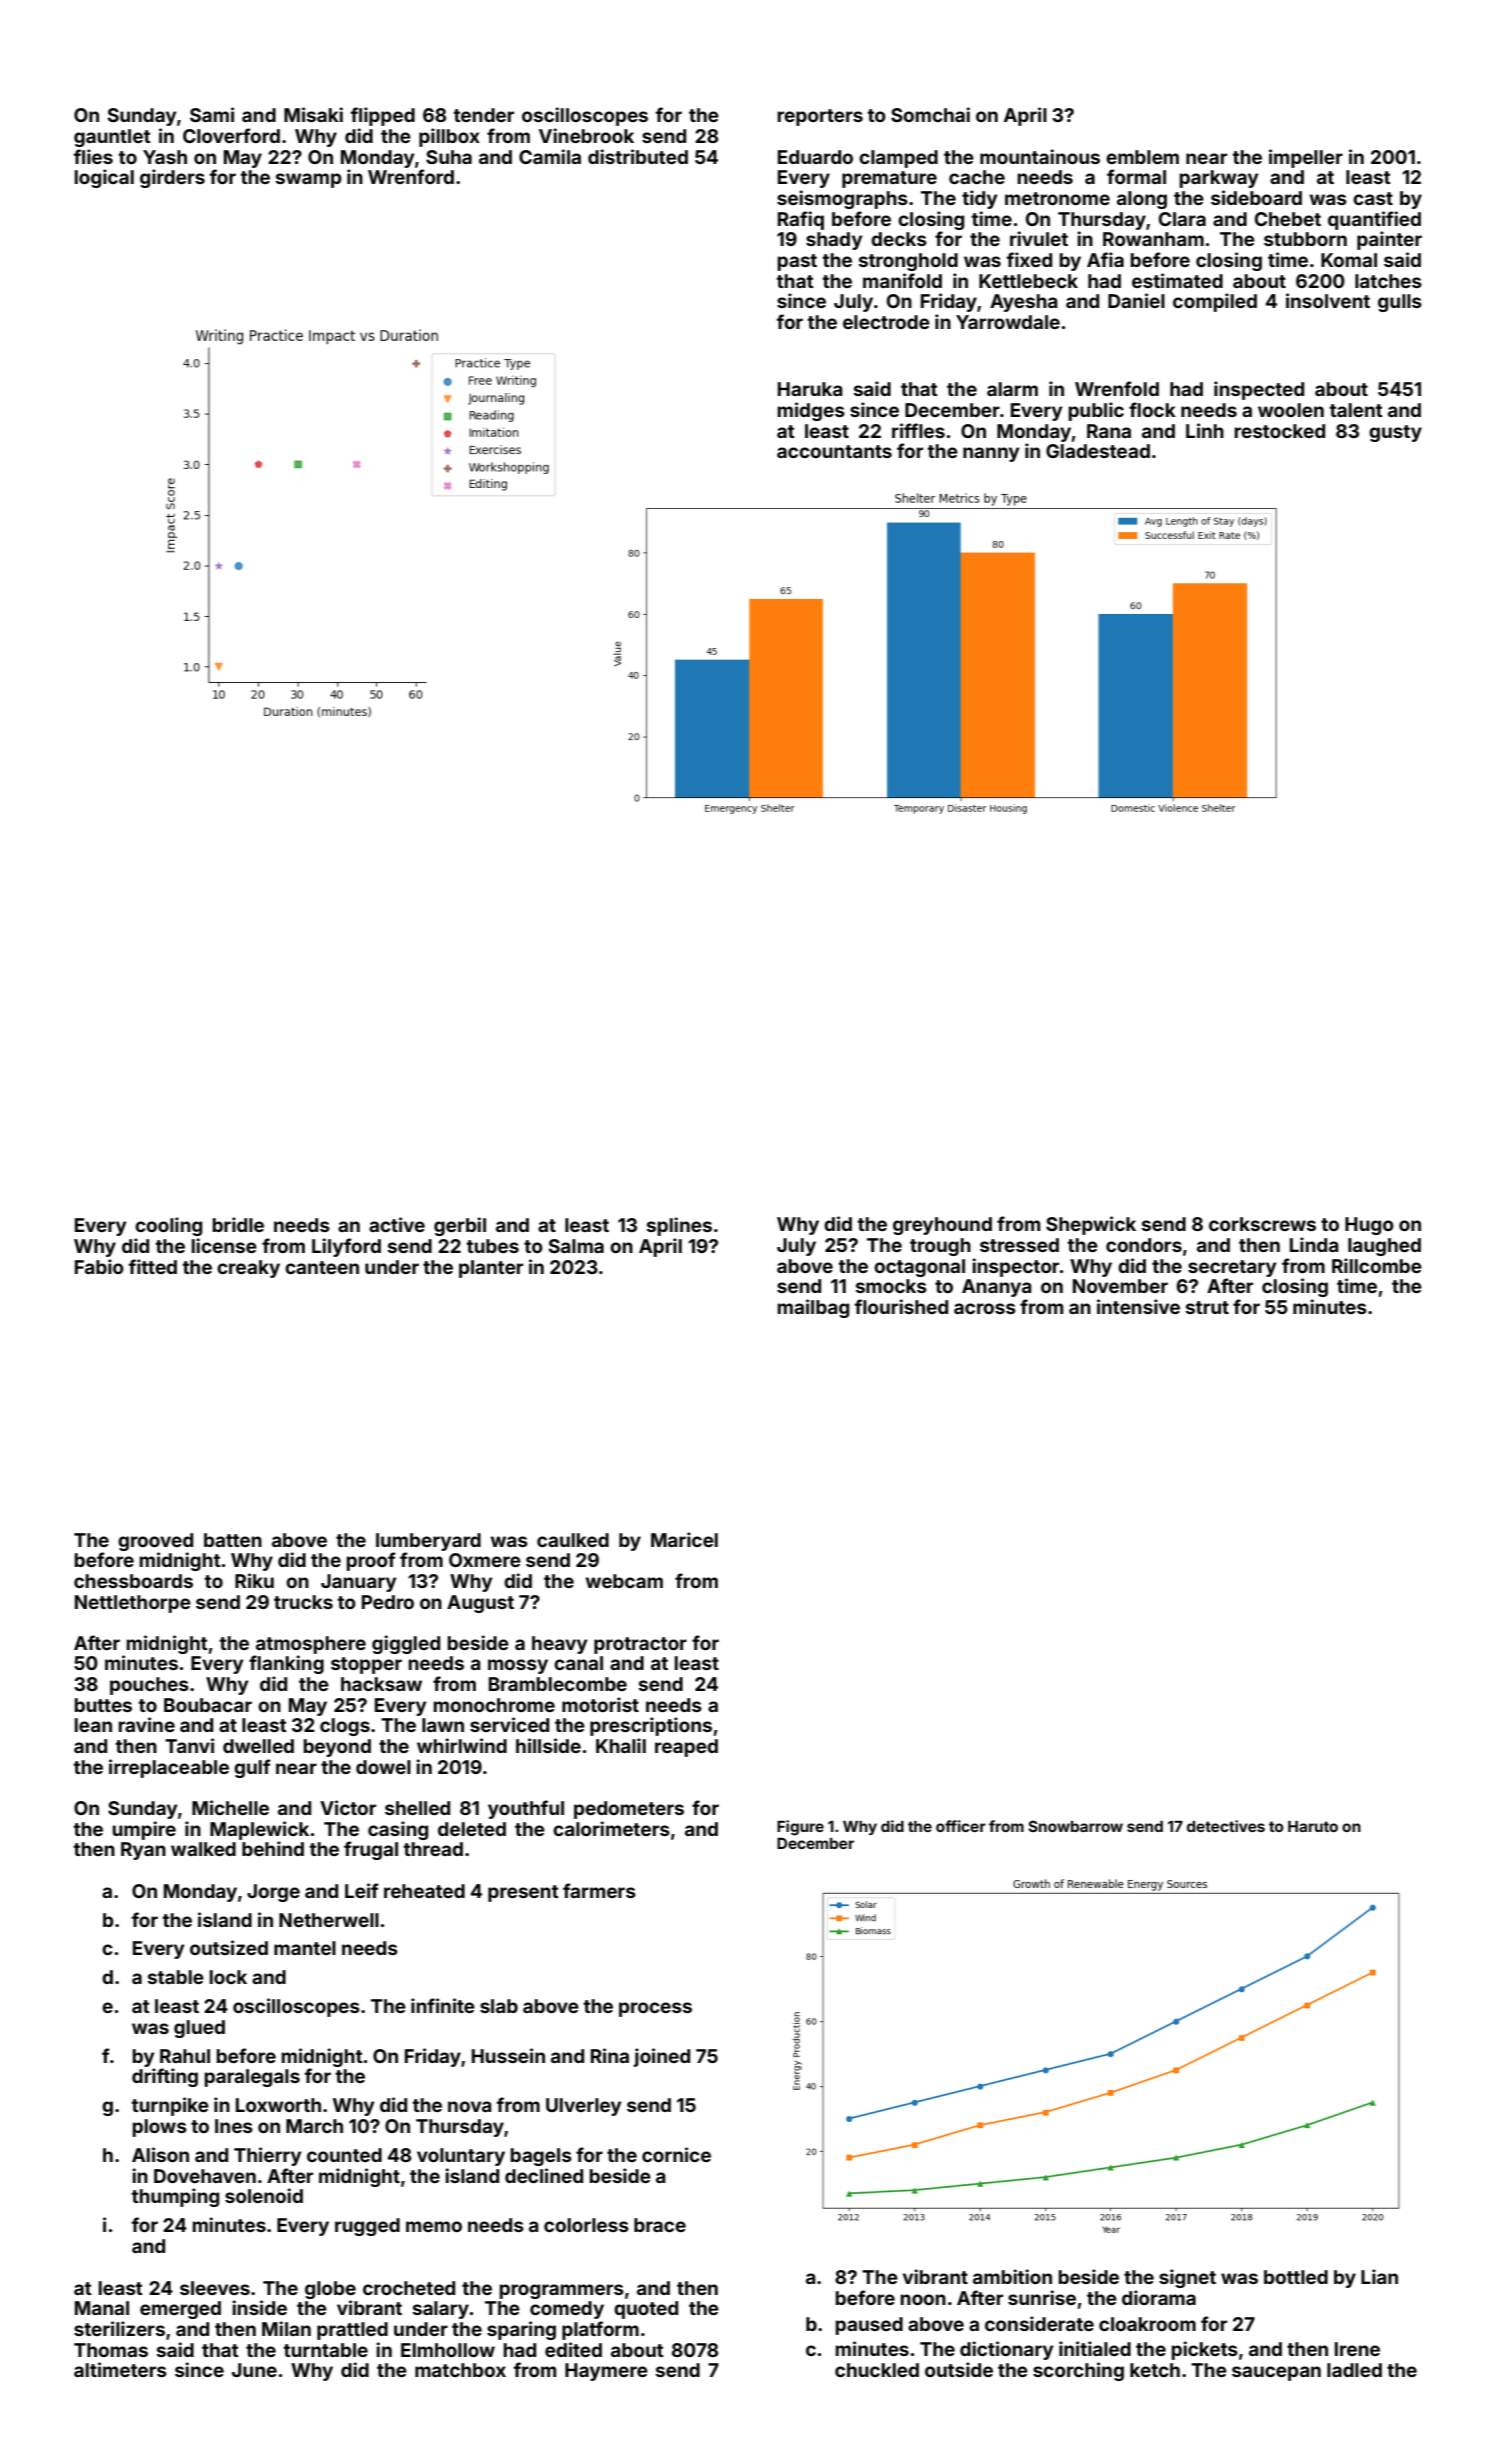 The image size is (1496, 2464). I want to click on accountants, so click(834, 451).
